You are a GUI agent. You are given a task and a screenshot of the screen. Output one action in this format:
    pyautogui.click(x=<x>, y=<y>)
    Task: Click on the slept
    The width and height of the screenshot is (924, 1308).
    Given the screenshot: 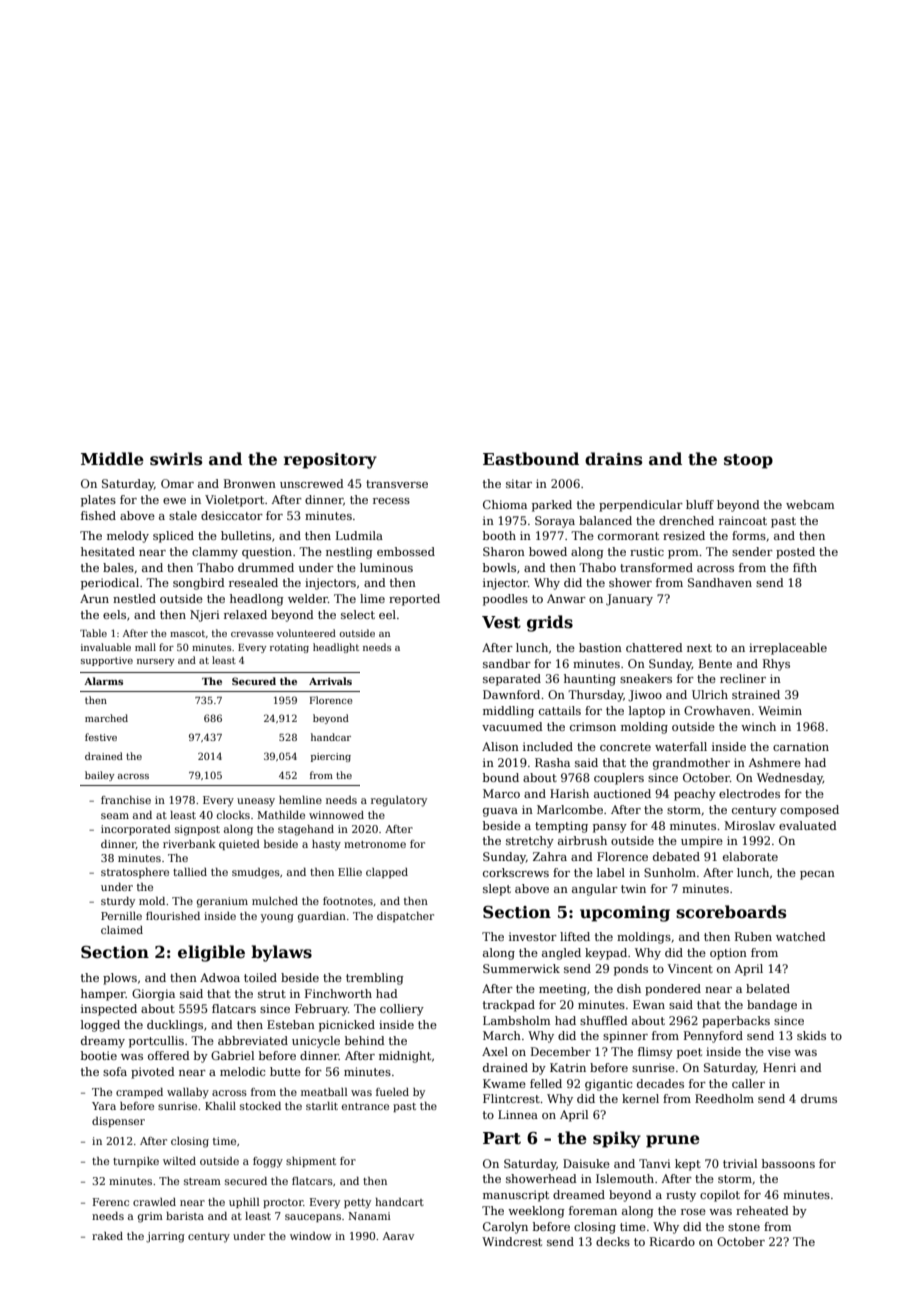 What is the action you would take?
    pyautogui.click(x=497, y=890)
